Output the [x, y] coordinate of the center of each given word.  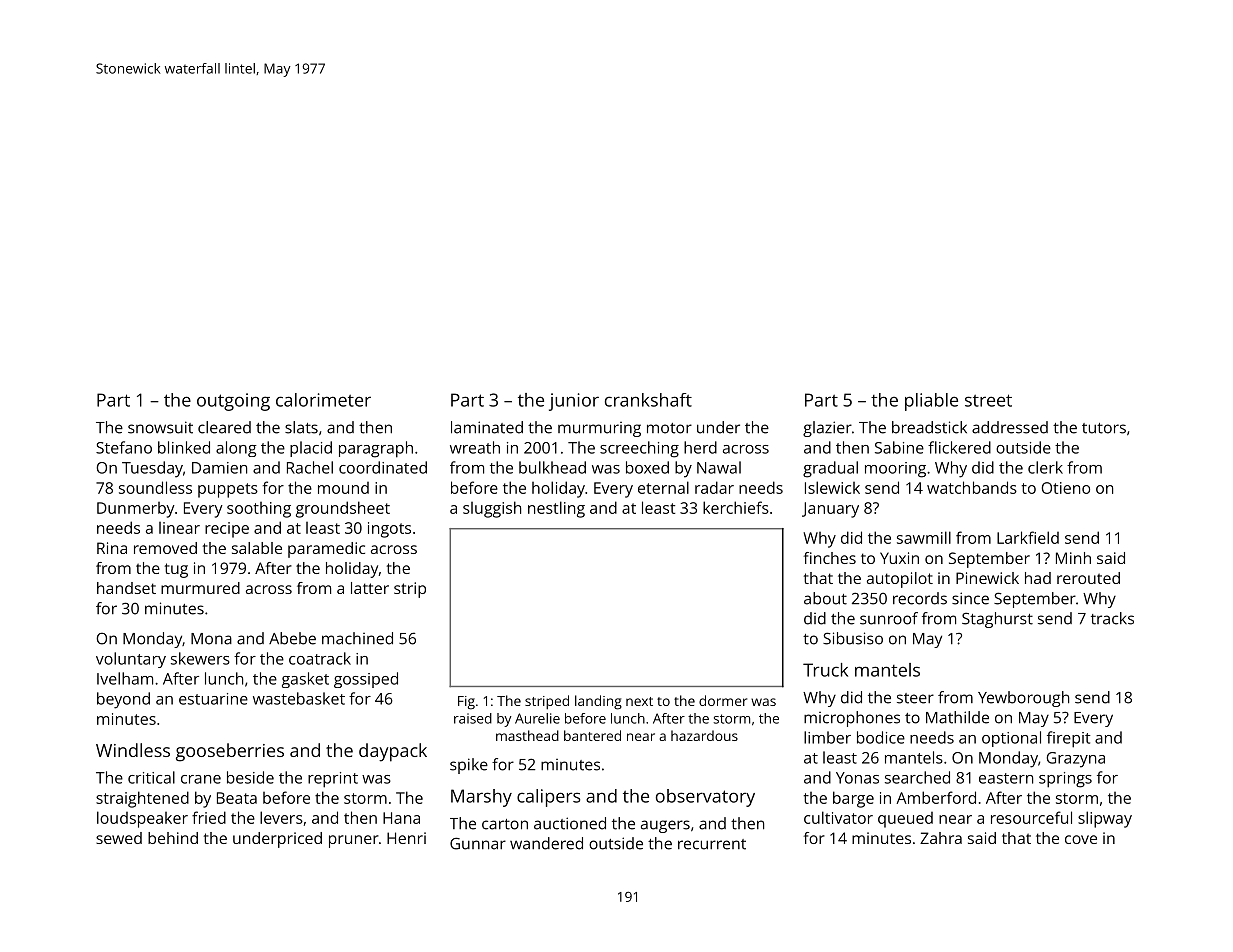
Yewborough [1023, 699]
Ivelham [125, 678]
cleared [224, 427]
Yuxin [899, 558]
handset [126, 588]
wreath [475, 447]
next [639, 701]
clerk [1045, 467]
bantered [592, 735]
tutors [1104, 428]
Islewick [832, 487]
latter [370, 588]
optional [1011, 739]
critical [151, 777]
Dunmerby [136, 510]
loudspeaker [142, 819]
